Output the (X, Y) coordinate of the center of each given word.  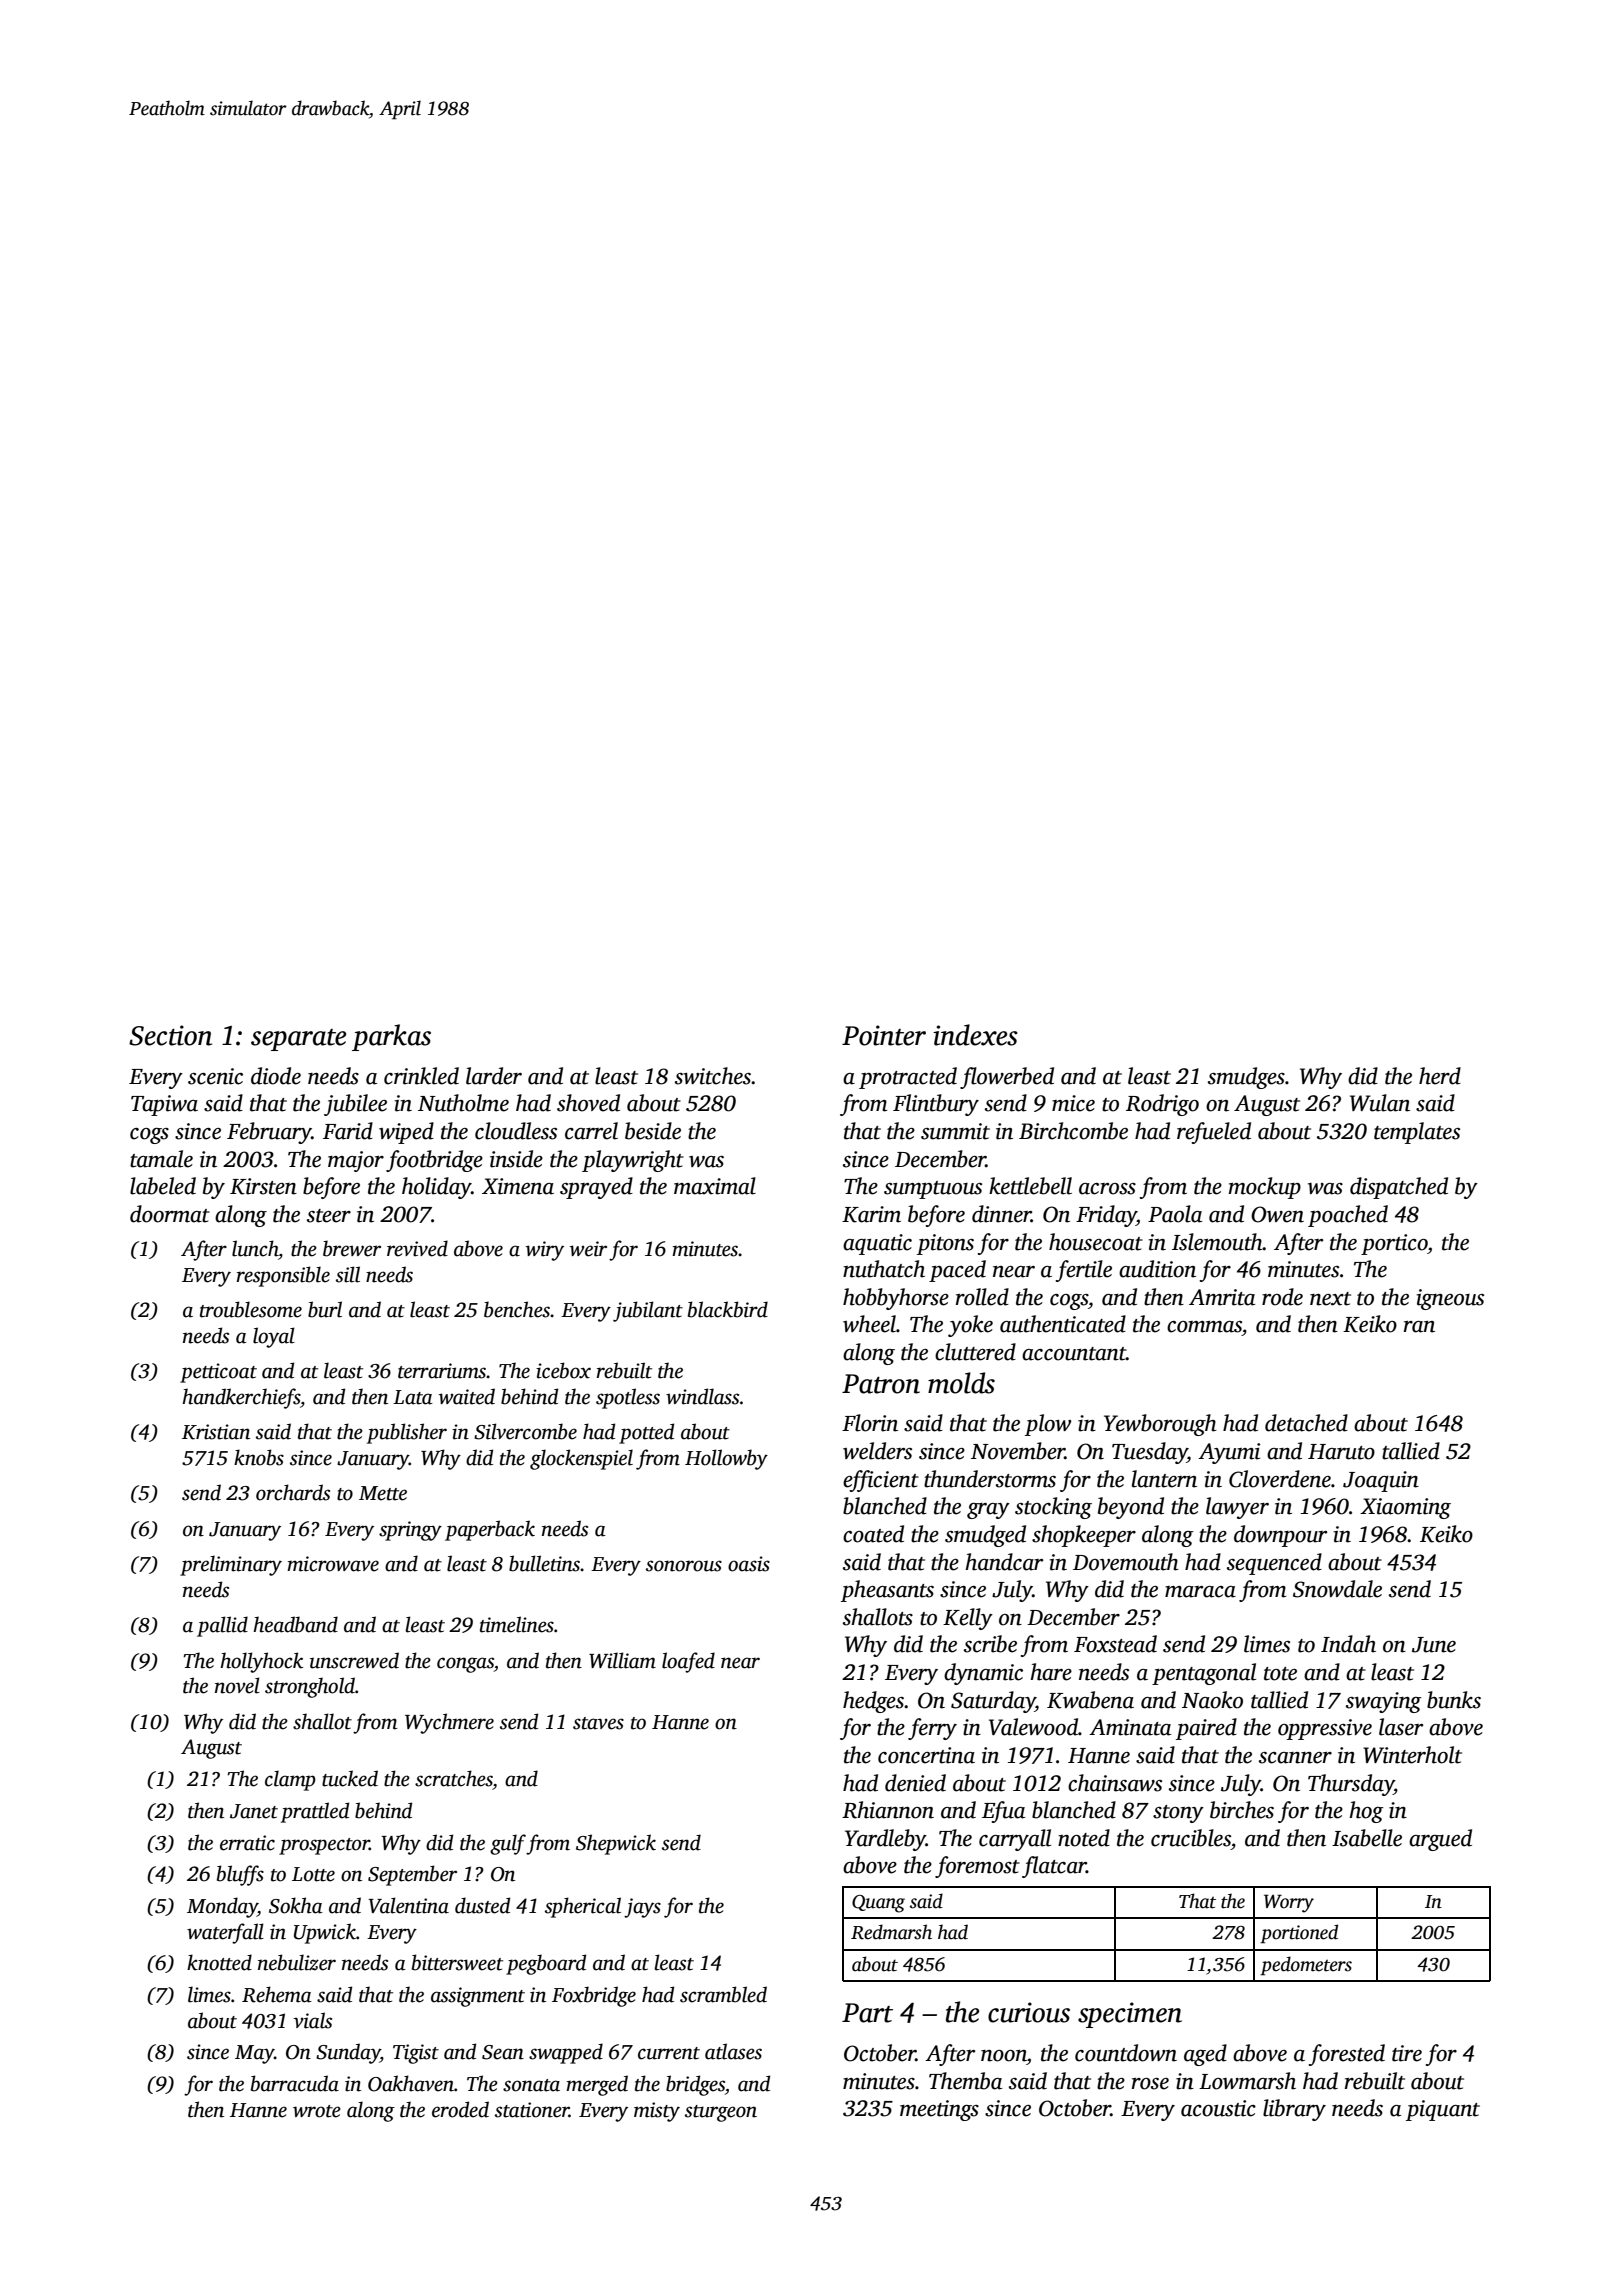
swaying (1384, 1702)
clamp (290, 1780)
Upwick (325, 1933)
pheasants (887, 1591)
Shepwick (616, 1844)
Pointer (884, 1035)
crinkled (421, 1076)
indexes (975, 1035)
